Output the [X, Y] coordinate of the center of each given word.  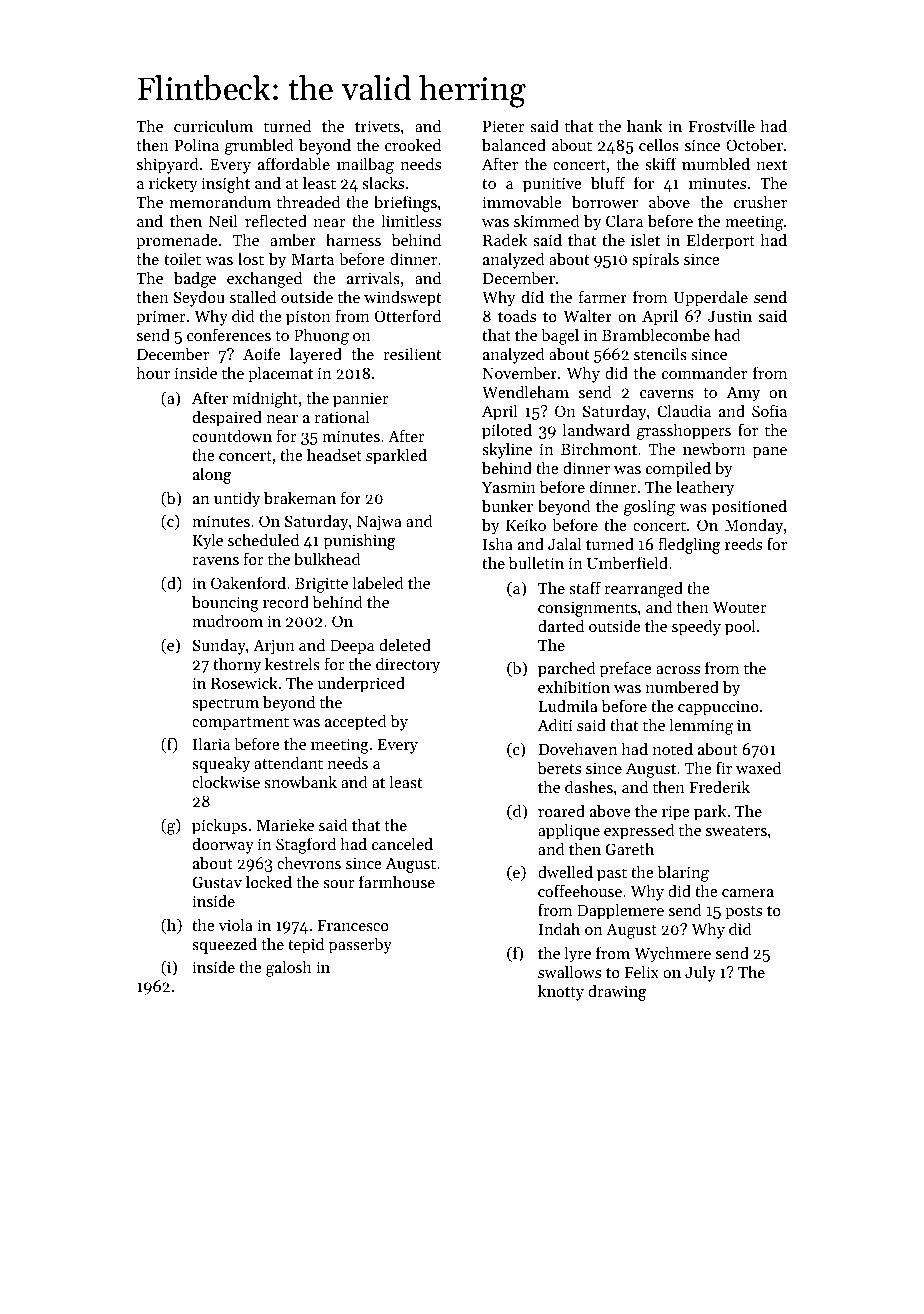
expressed [639, 831]
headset [334, 454]
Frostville [722, 125]
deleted [405, 644]
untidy [237, 499]
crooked [413, 144]
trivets [377, 126]
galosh [289, 968]
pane [770, 453]
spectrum [225, 705]
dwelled [565, 871]
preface [626, 669]
